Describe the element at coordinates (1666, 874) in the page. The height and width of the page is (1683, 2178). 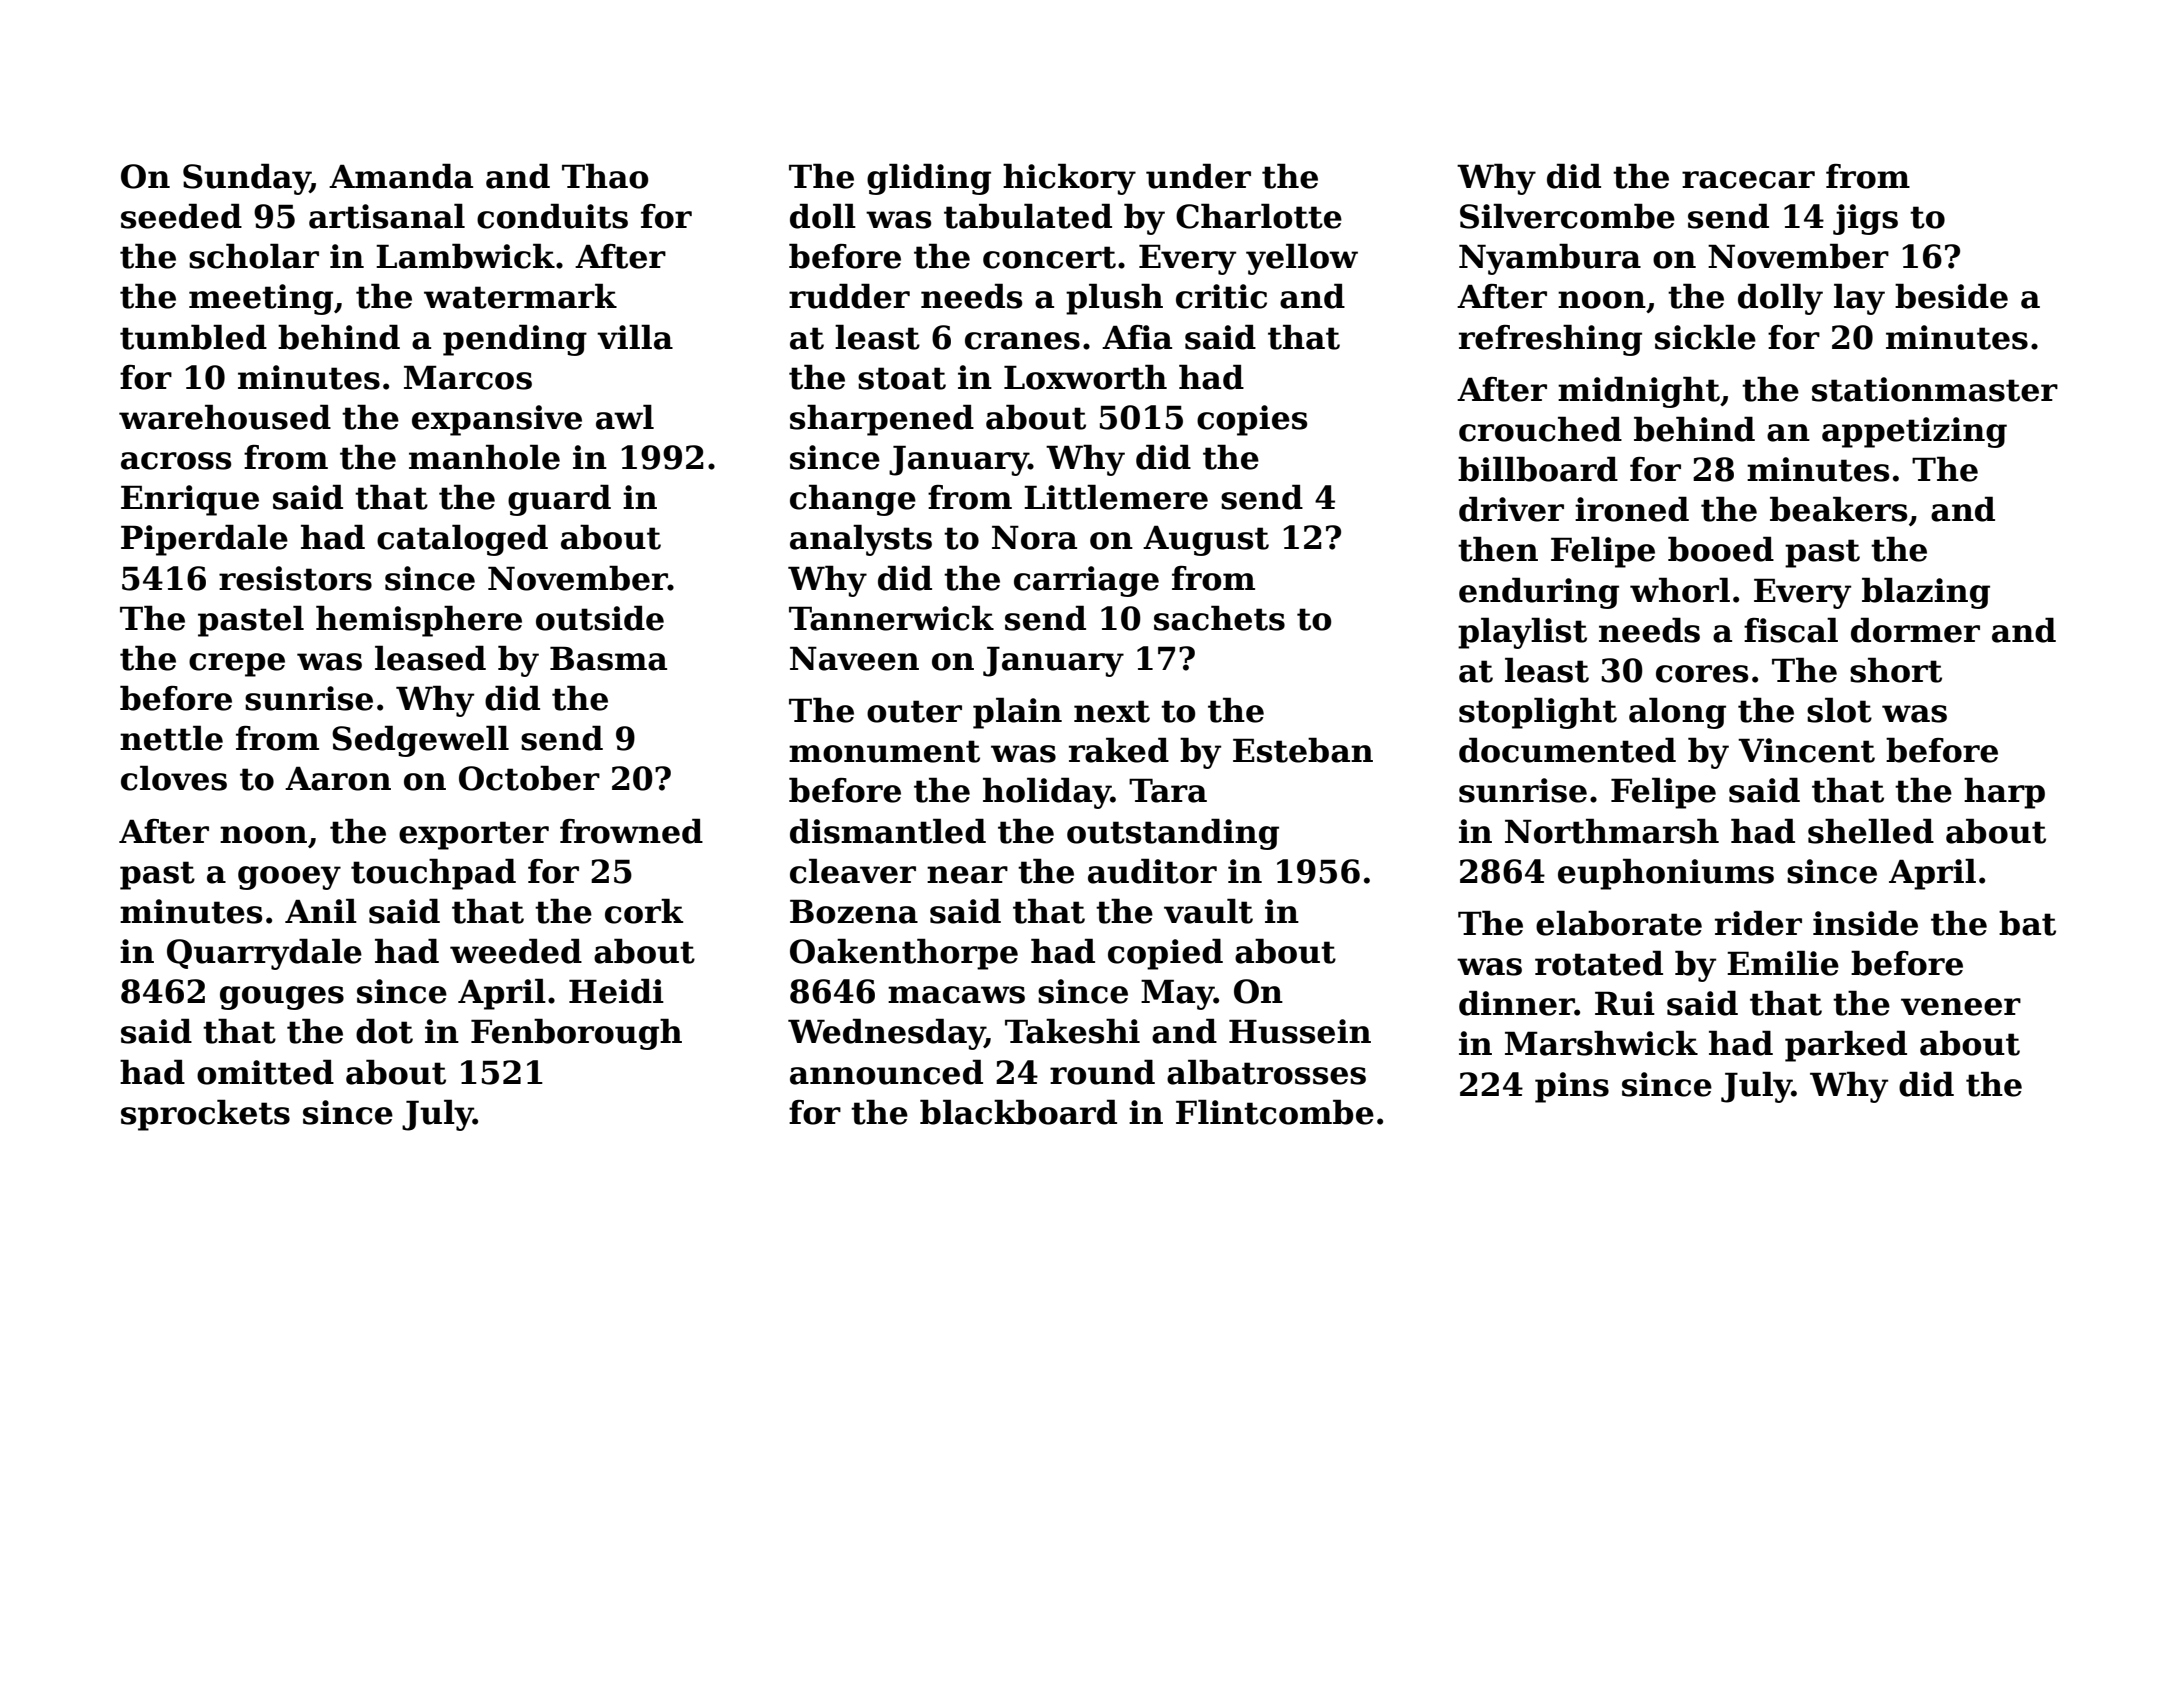
I see `euphoniums` at that location.
